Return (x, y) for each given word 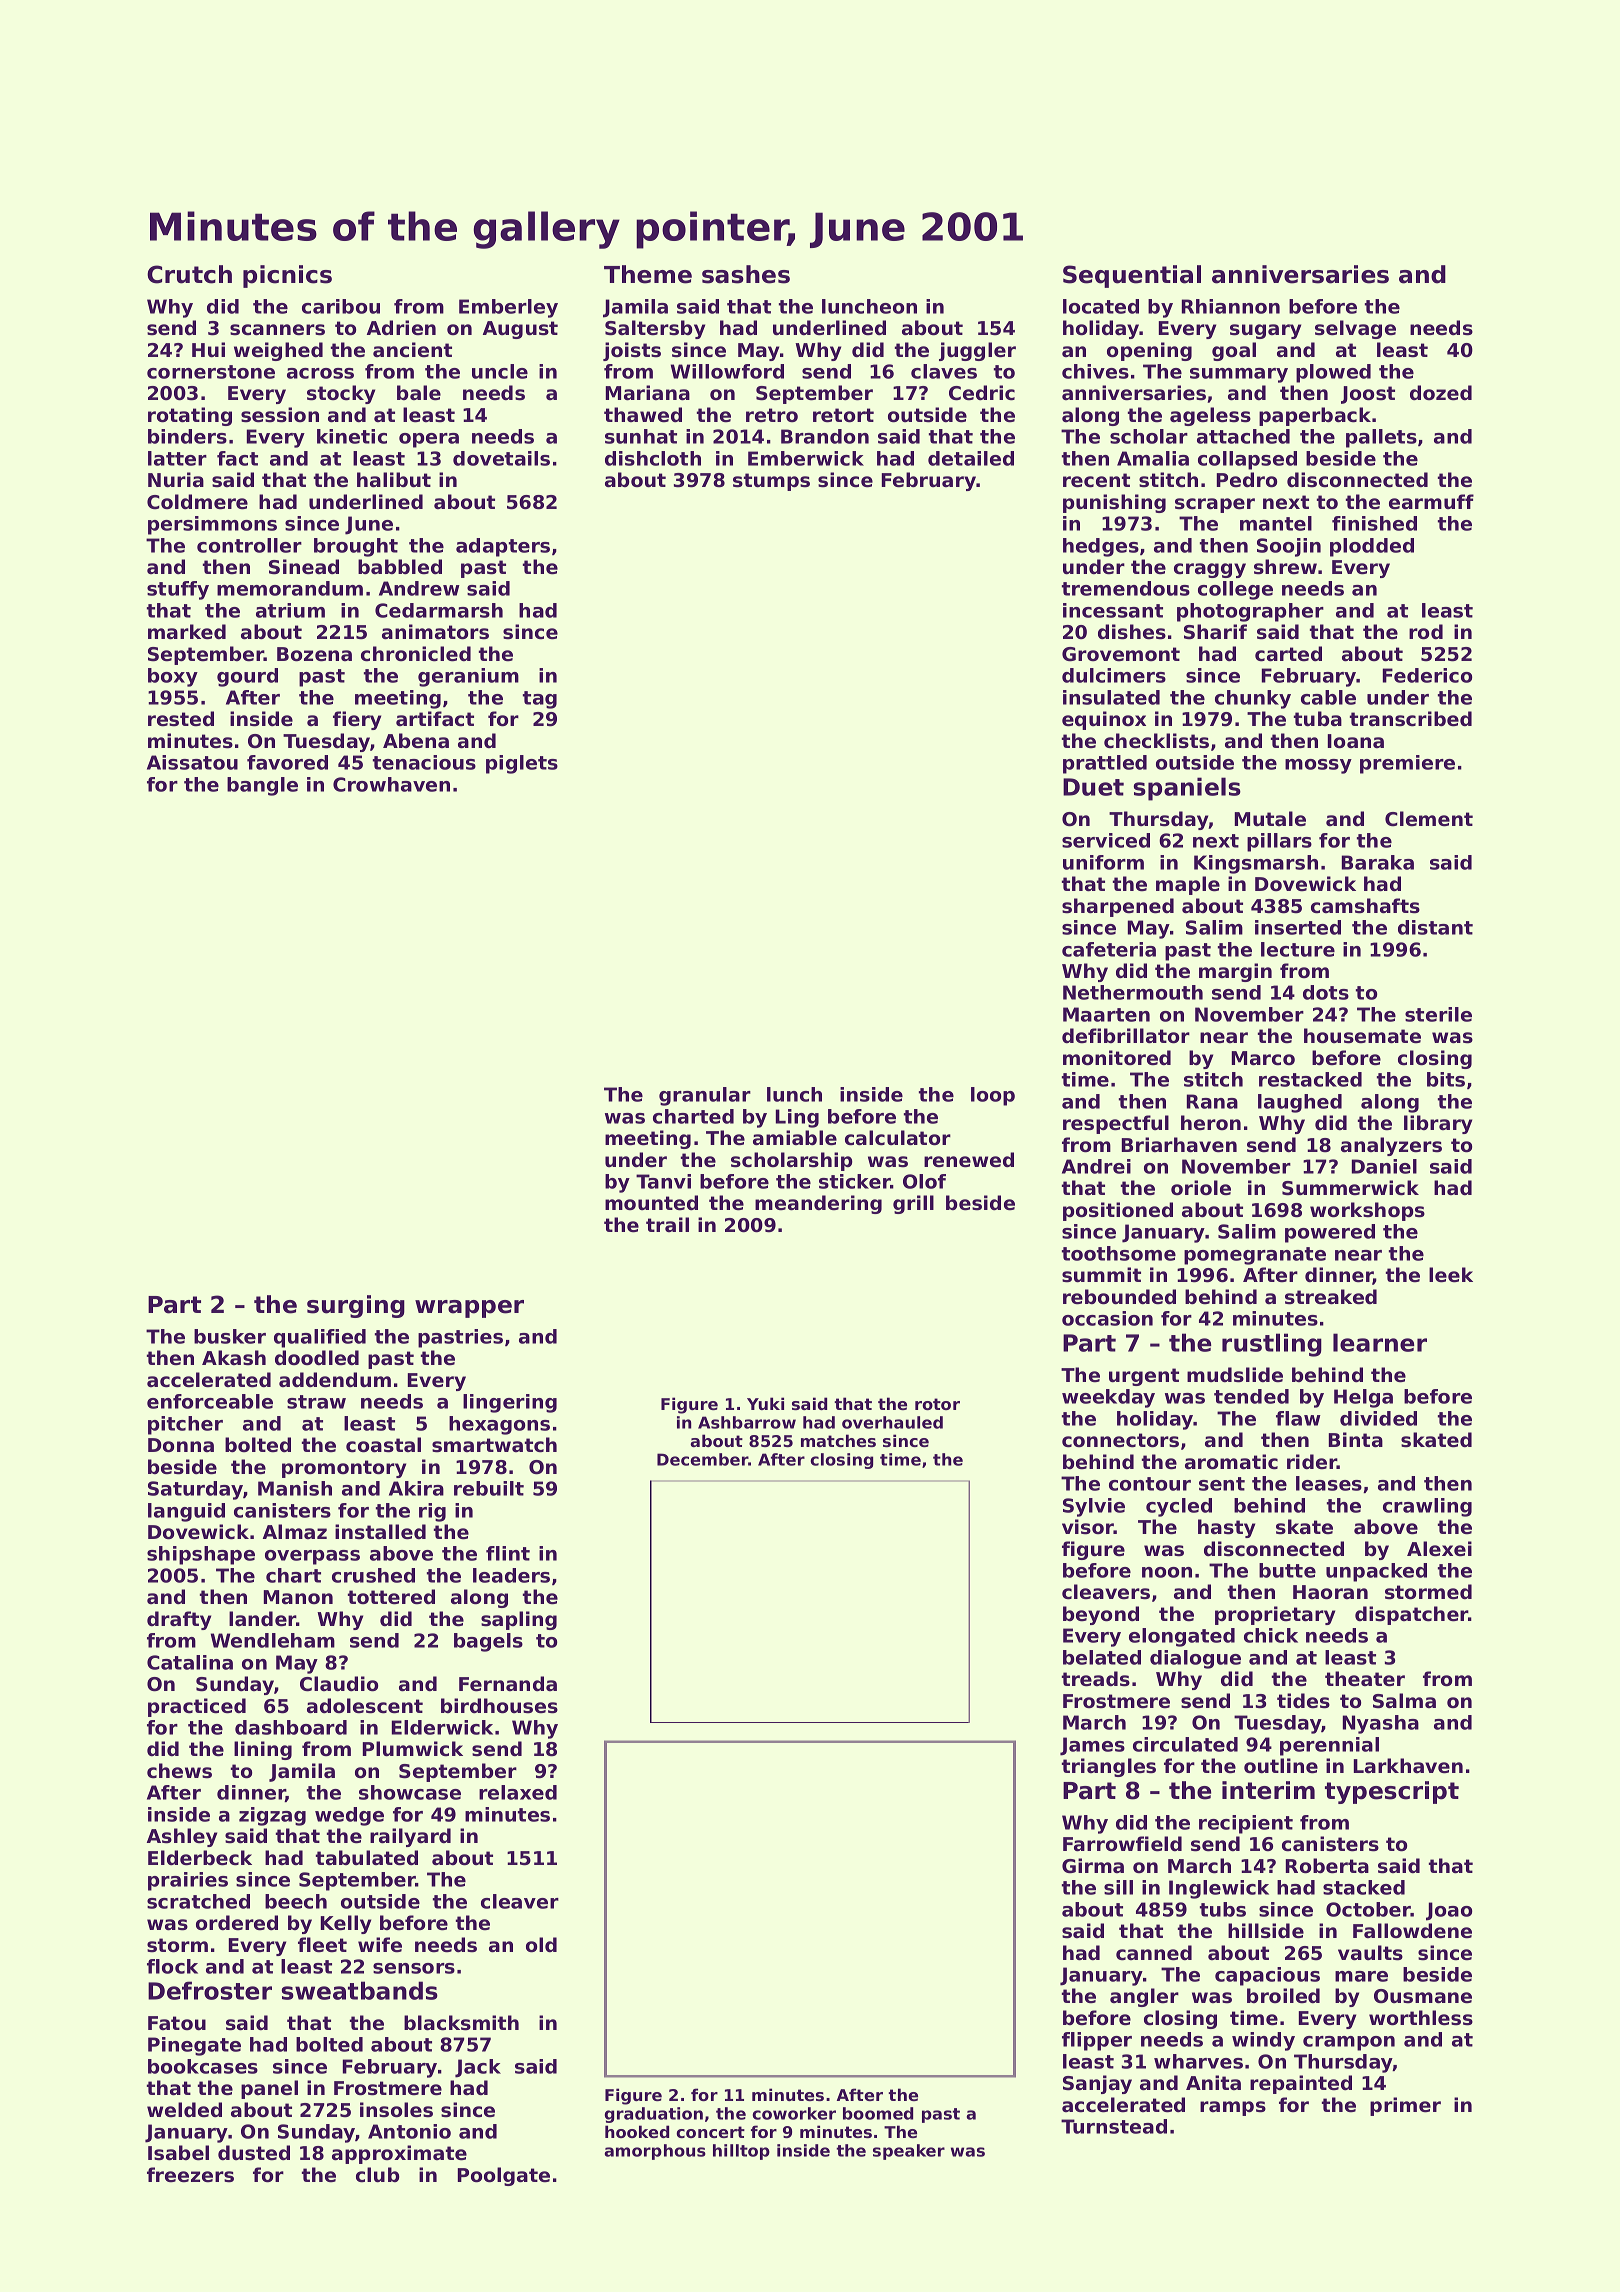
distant (1435, 927)
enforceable (210, 1401)
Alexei (1439, 1549)
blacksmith (461, 2023)
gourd (247, 677)
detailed (971, 458)
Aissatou (192, 762)
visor (1088, 1527)
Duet (1093, 787)
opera (429, 440)
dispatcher (1411, 1615)
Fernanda (508, 1684)
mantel (1276, 523)
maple (1188, 885)
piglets (522, 764)
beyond (1101, 1615)
